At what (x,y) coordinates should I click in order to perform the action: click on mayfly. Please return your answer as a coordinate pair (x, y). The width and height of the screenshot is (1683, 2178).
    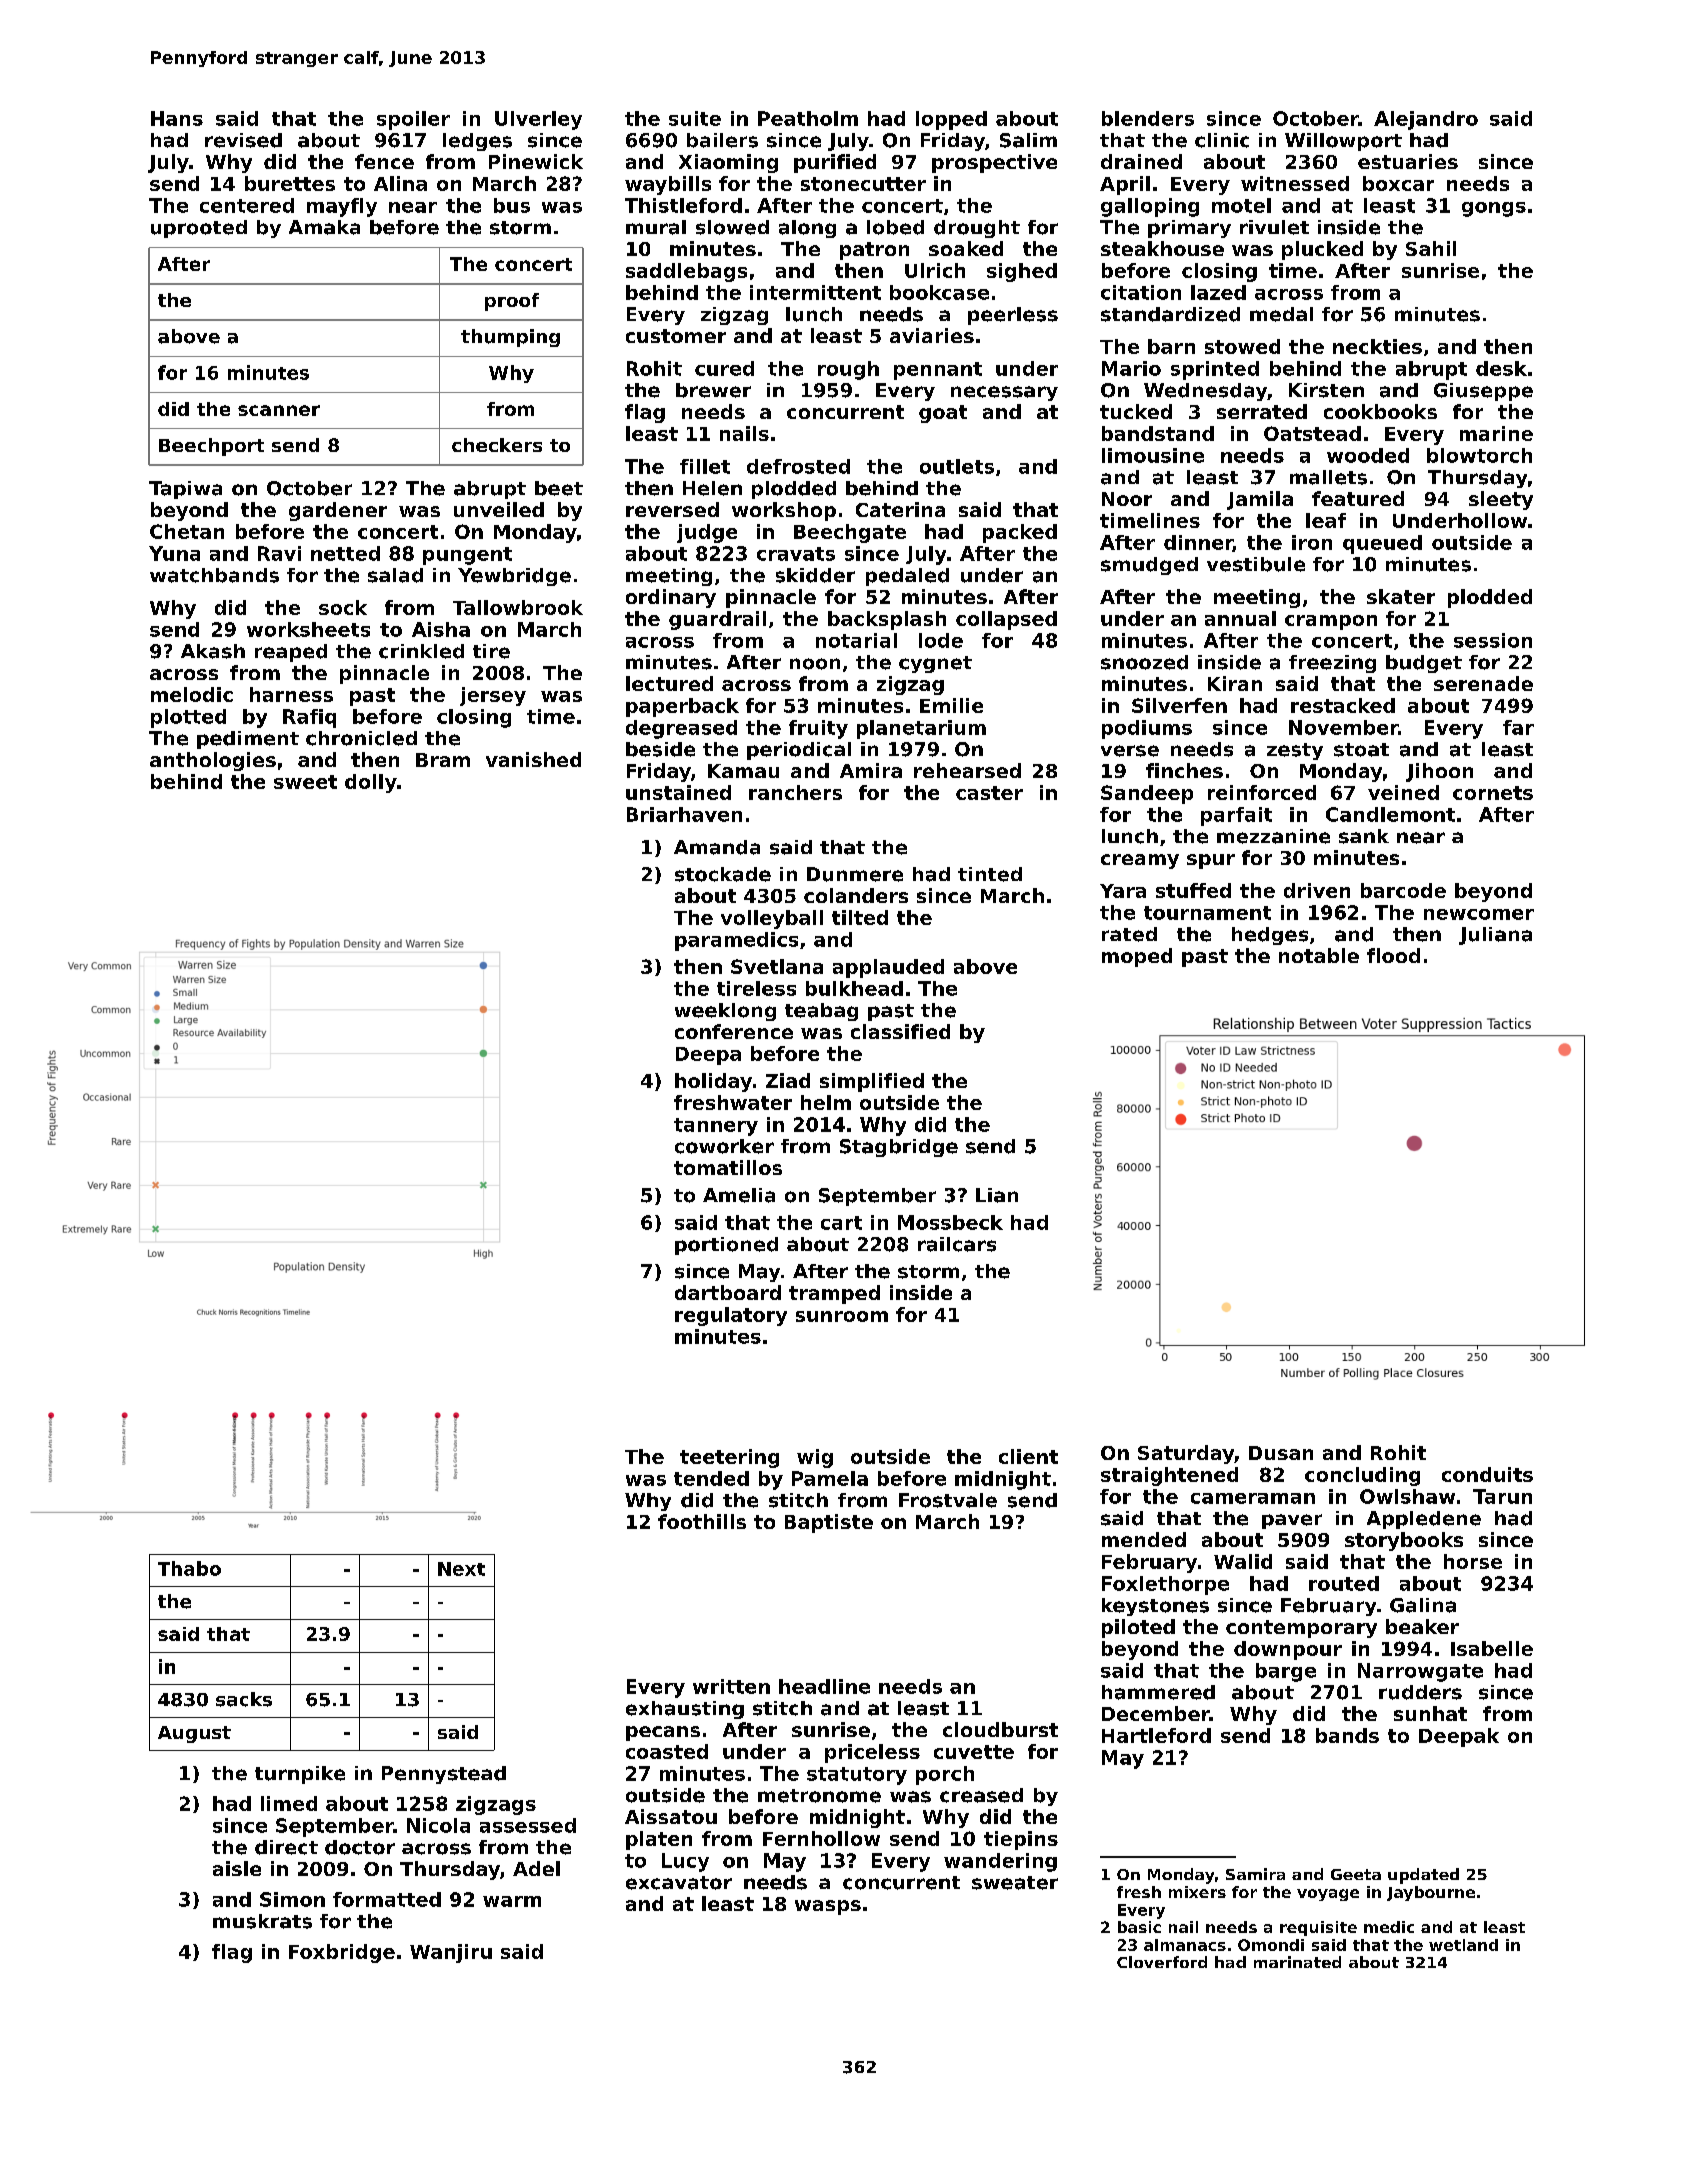
    Looking at the image, I should click on (342, 207).
